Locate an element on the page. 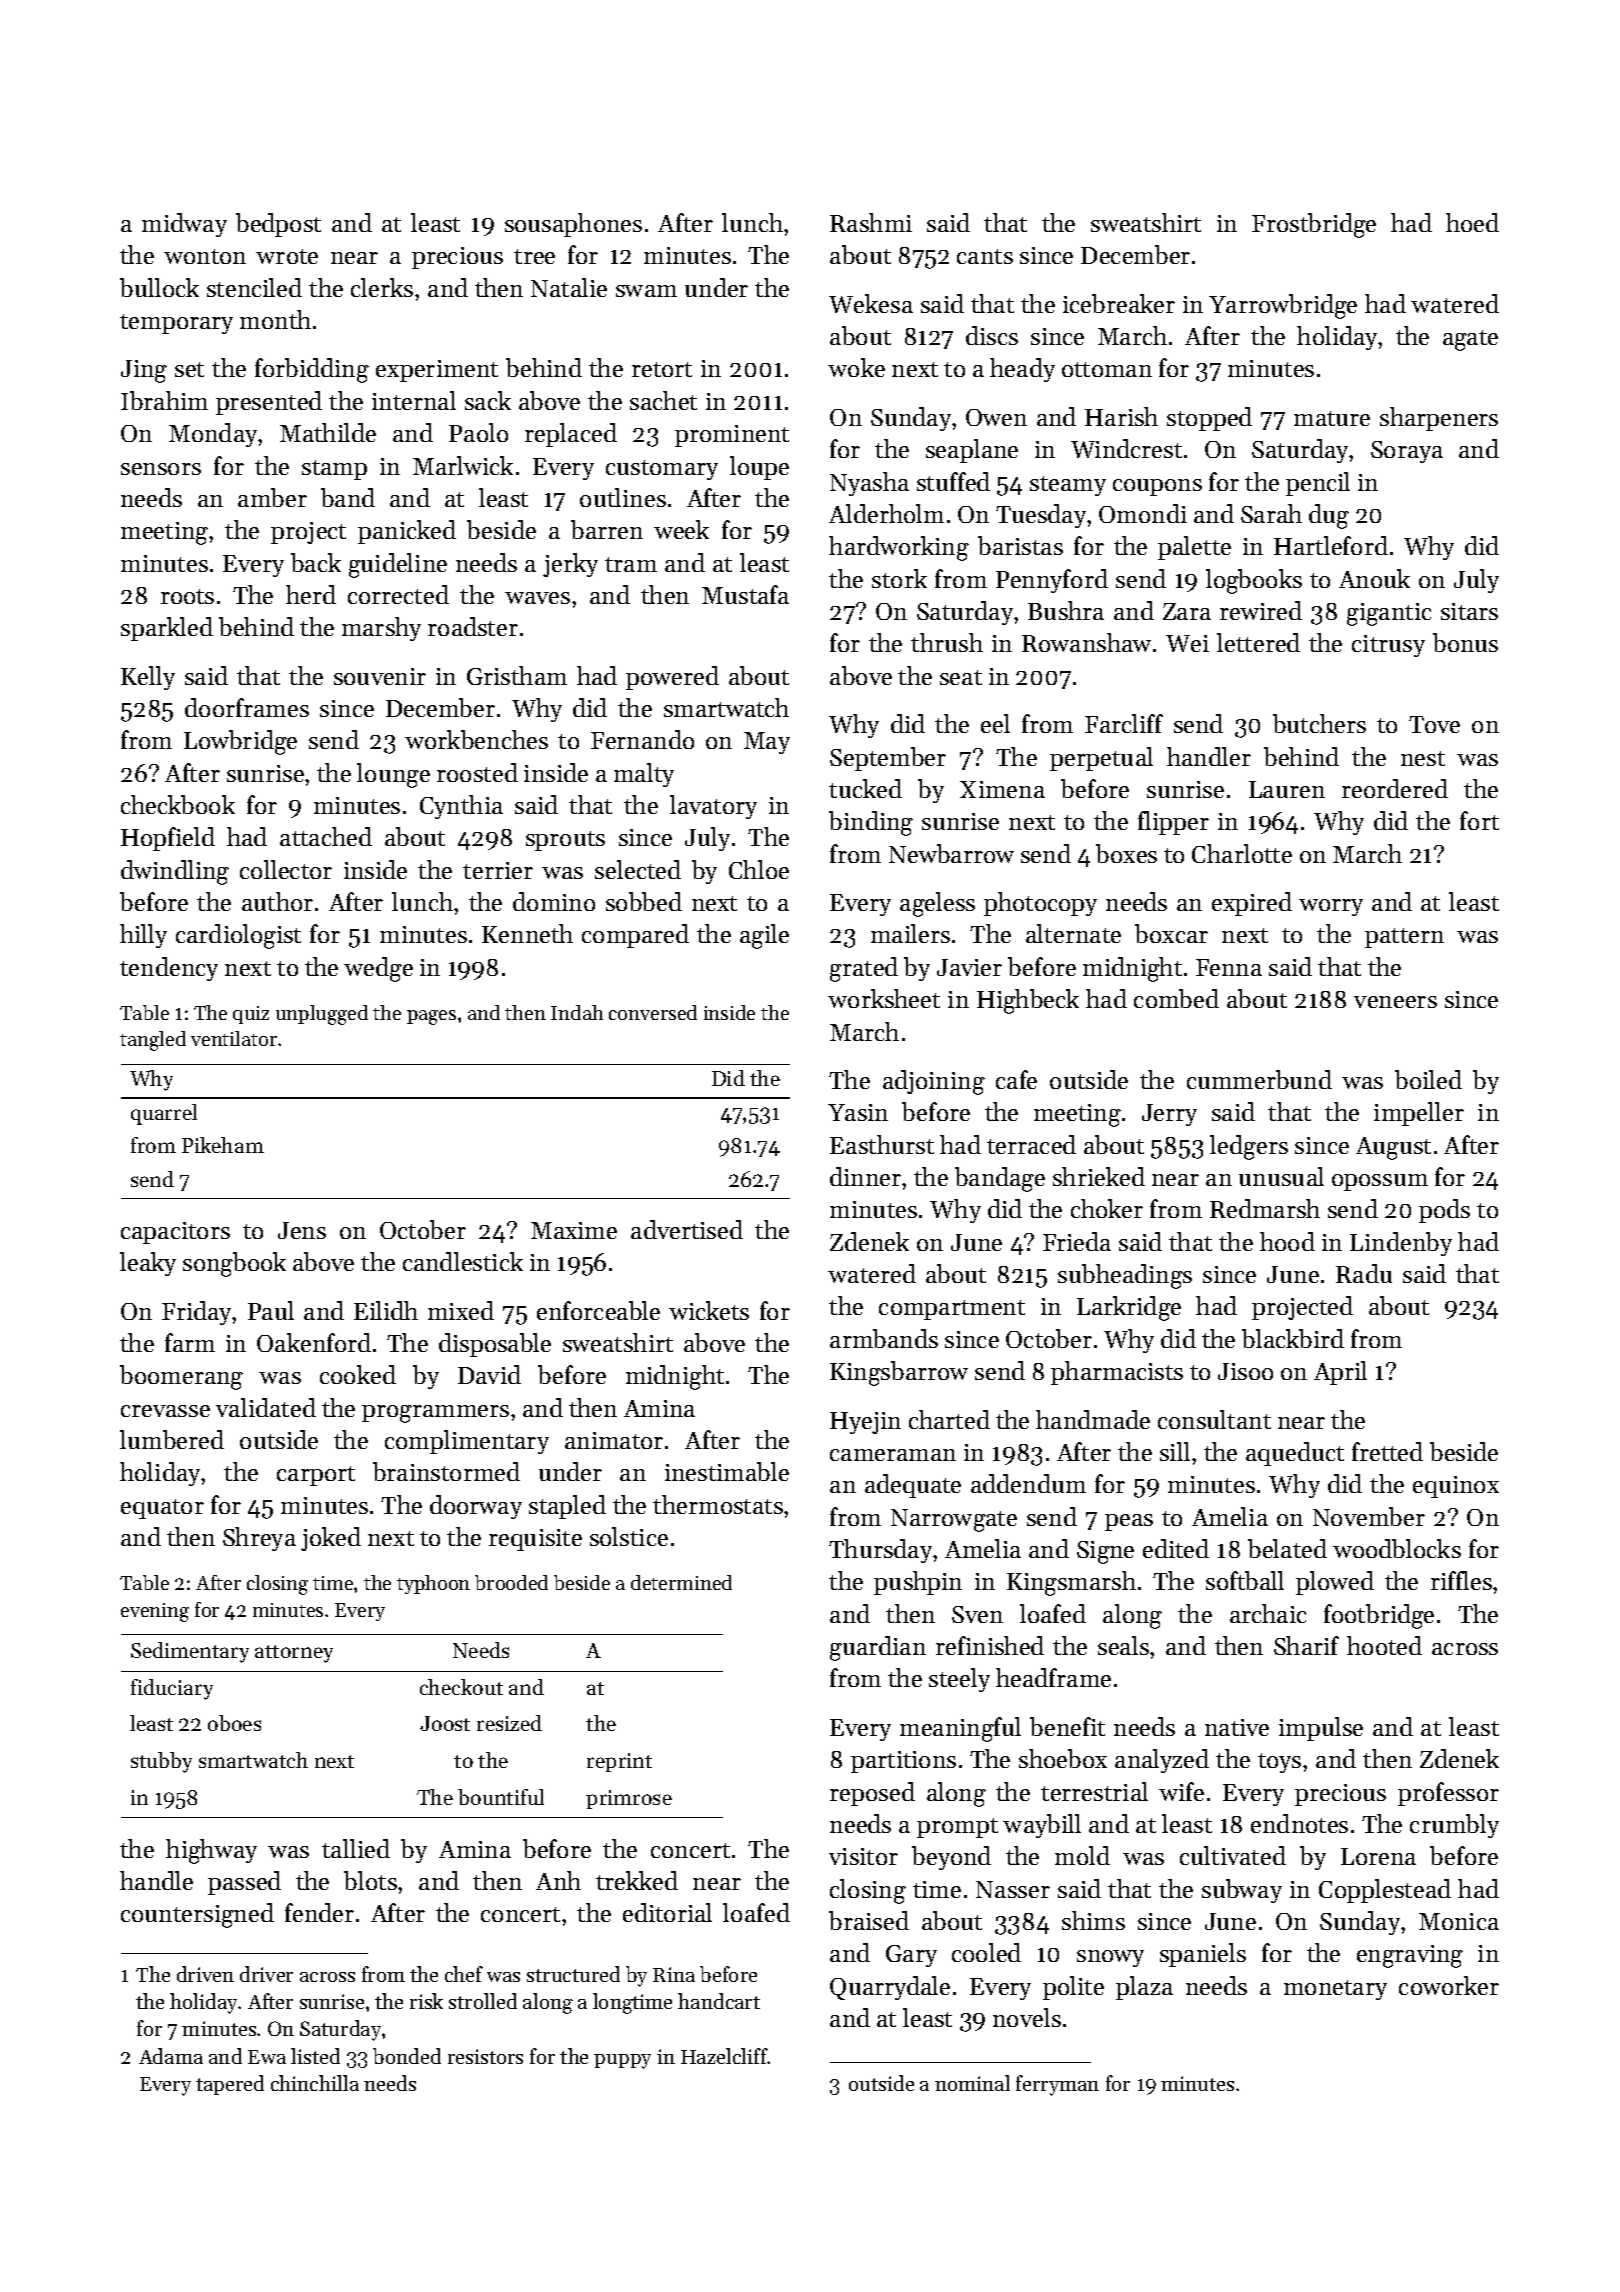 The image size is (1620, 2292). fort is located at coordinates (1479, 820).
